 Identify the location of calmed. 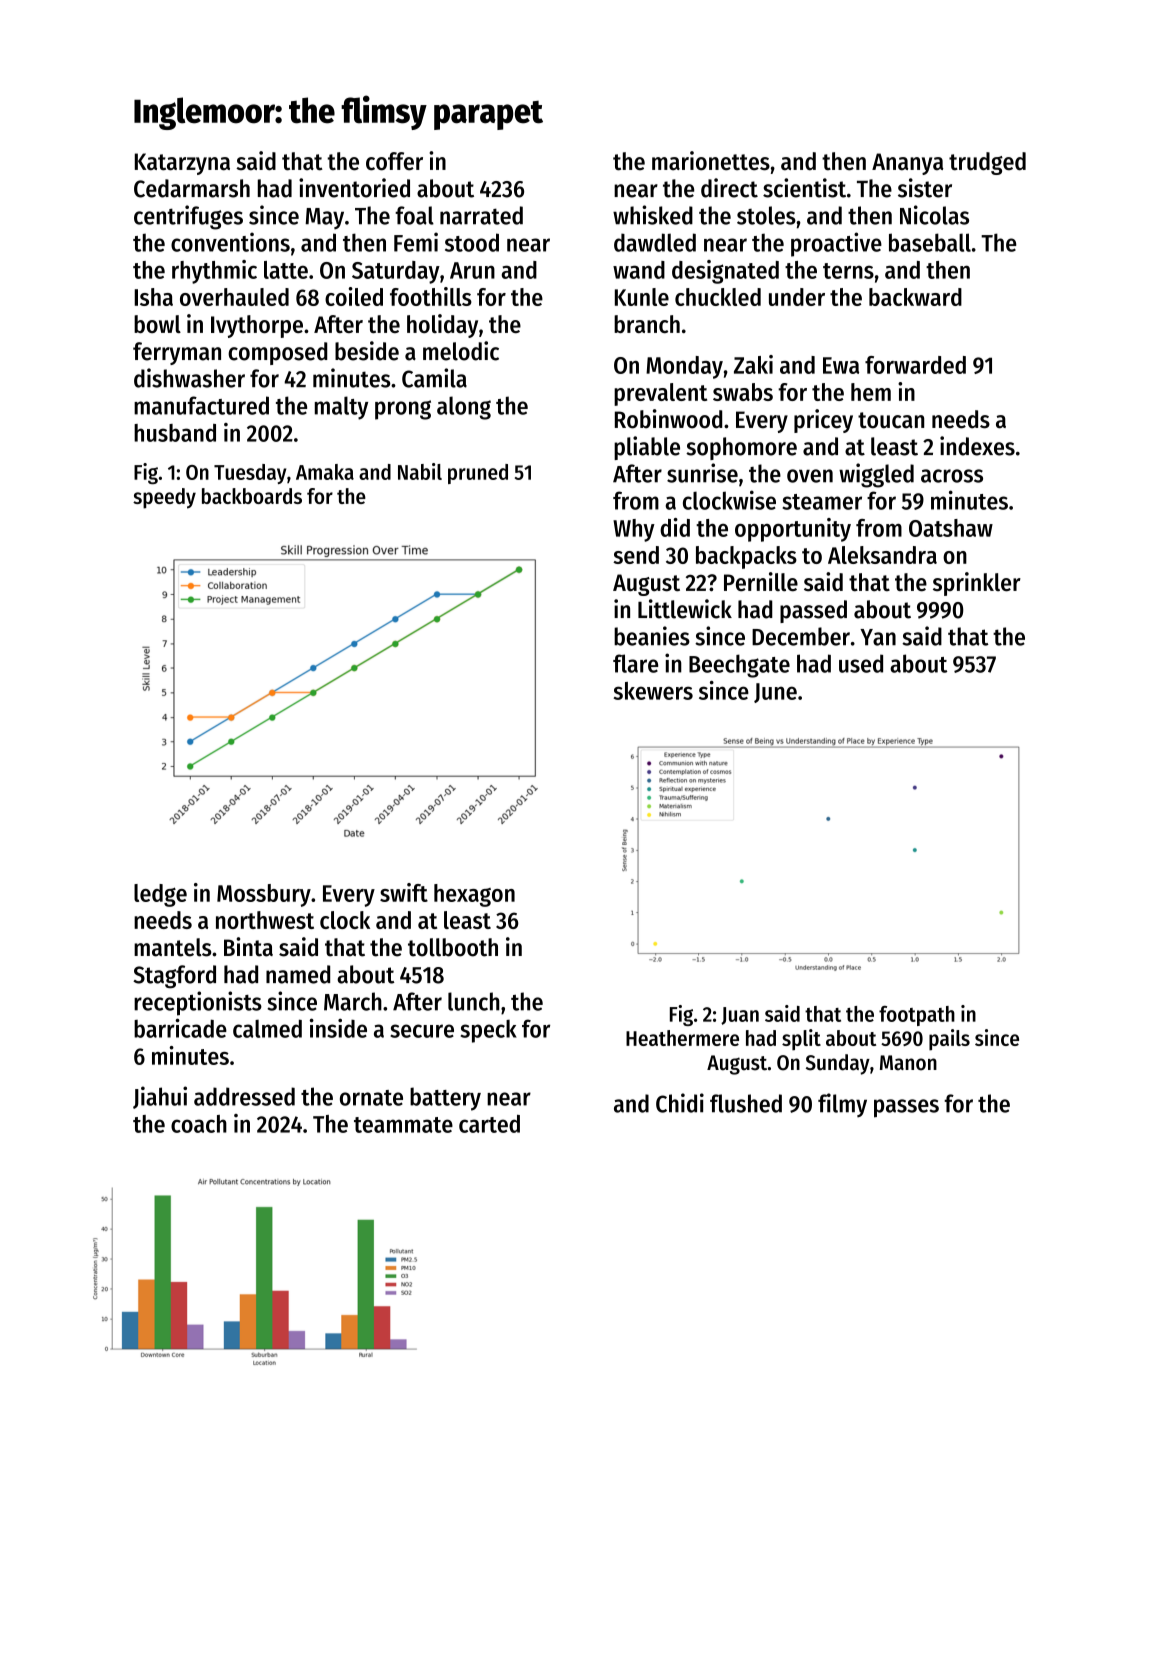
(267, 1028).
